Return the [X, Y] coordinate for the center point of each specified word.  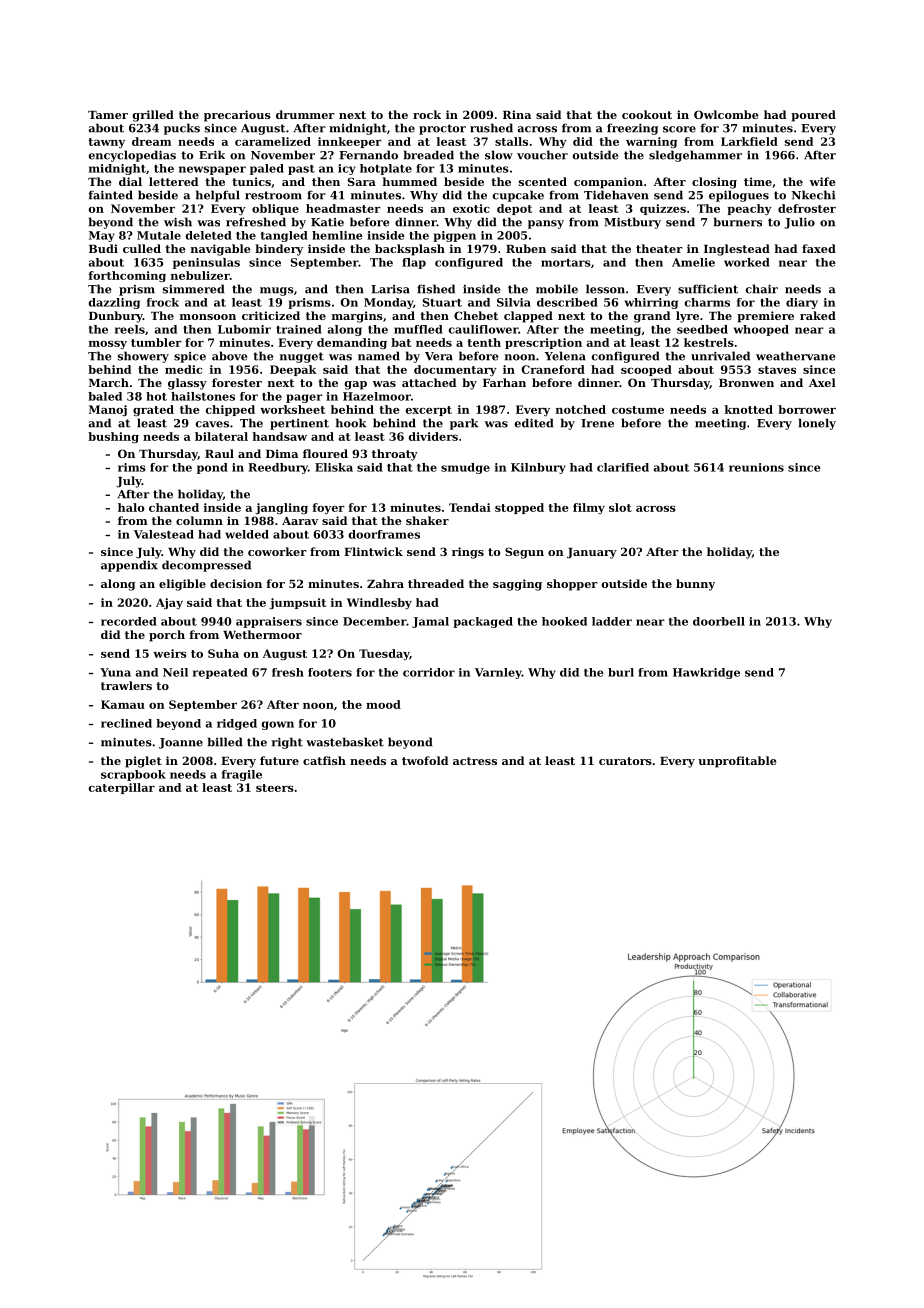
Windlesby [379, 603]
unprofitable [737, 762]
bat [401, 342]
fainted [111, 195]
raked [818, 315]
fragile [242, 775]
